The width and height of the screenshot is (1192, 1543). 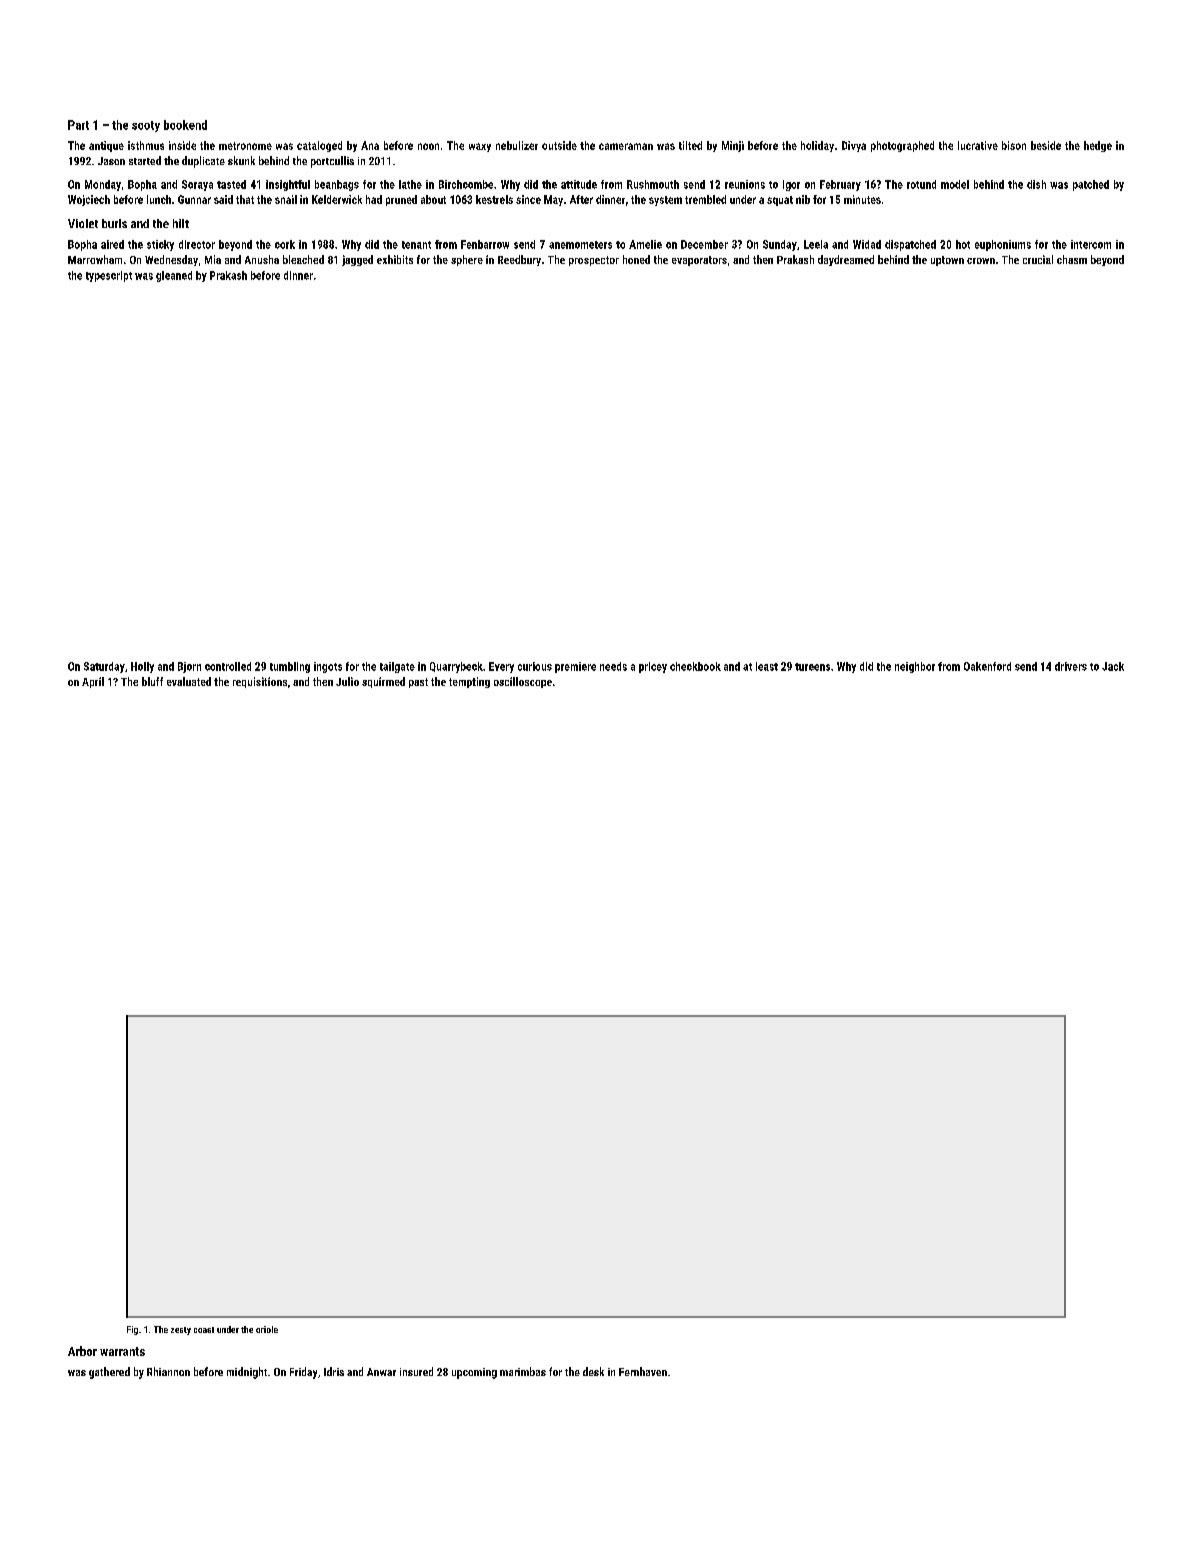 What do you see at coordinates (978, 145) in the screenshot?
I see `lucrative` at bounding box center [978, 145].
